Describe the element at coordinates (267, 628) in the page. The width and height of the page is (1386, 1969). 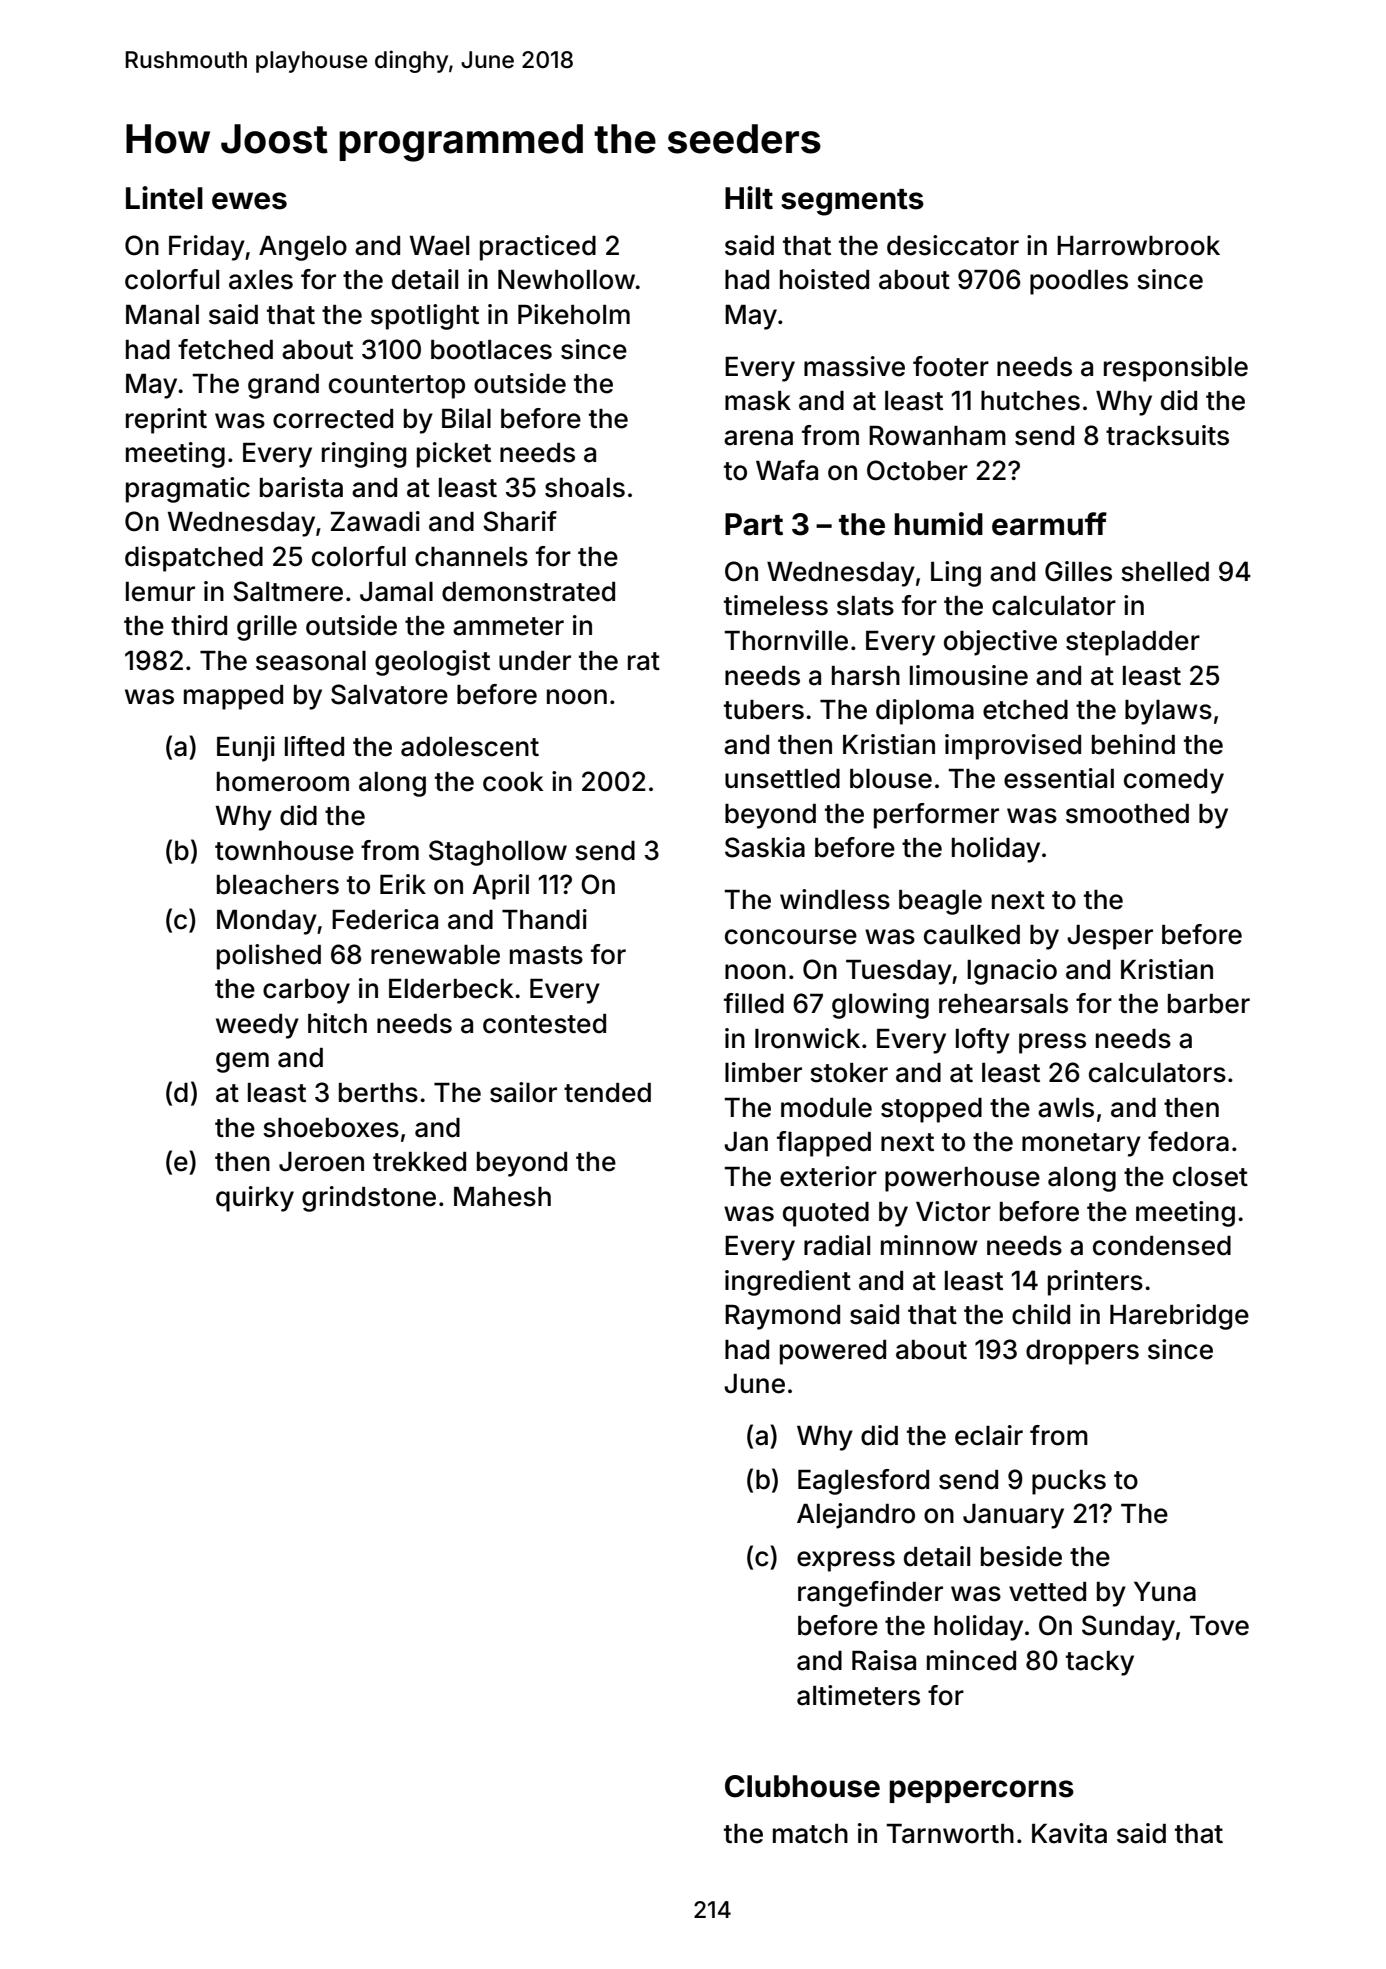
I see `grille` at that location.
